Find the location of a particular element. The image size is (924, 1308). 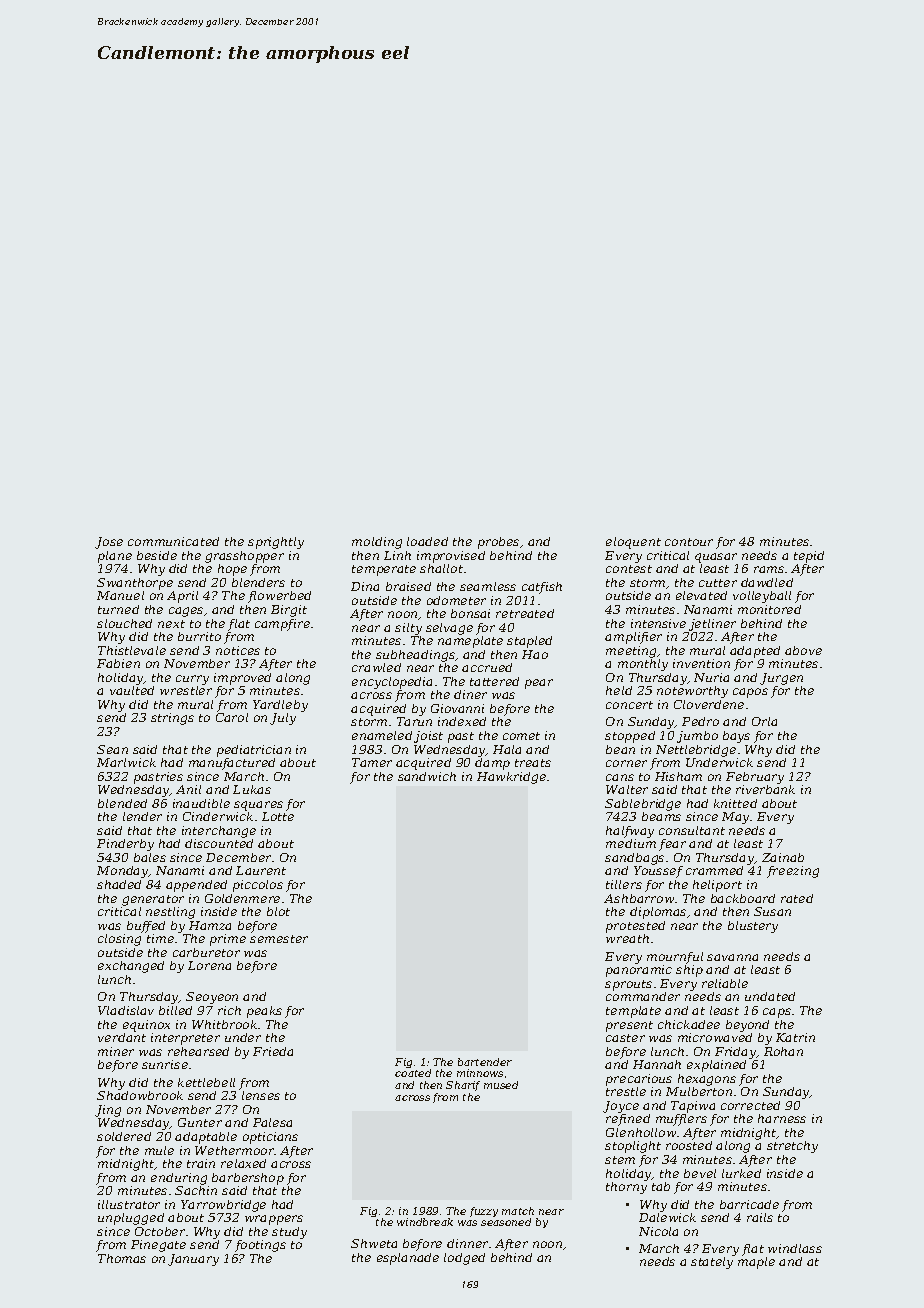

probes is located at coordinates (498, 543).
